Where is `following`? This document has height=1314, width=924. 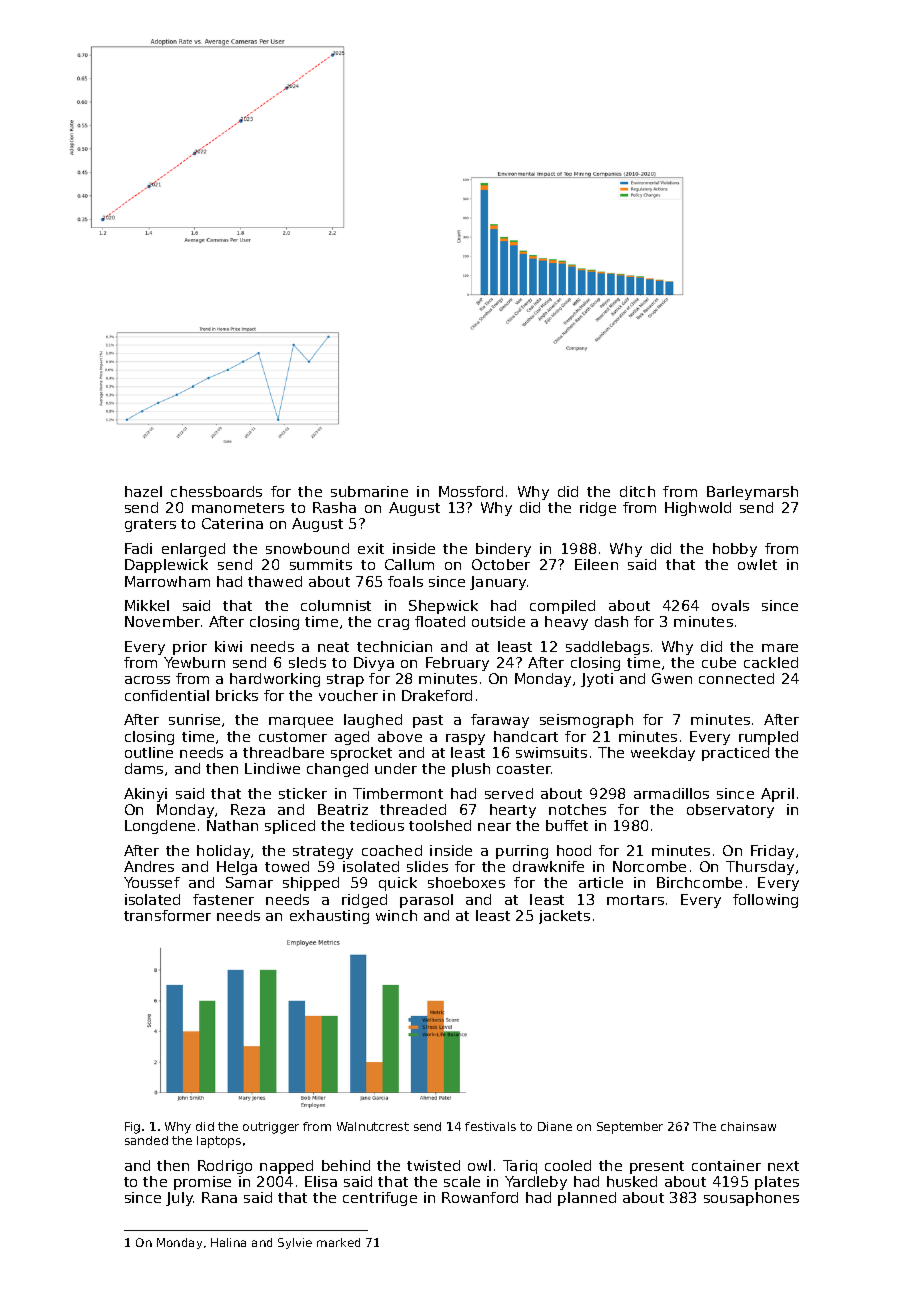
following is located at coordinates (765, 901).
